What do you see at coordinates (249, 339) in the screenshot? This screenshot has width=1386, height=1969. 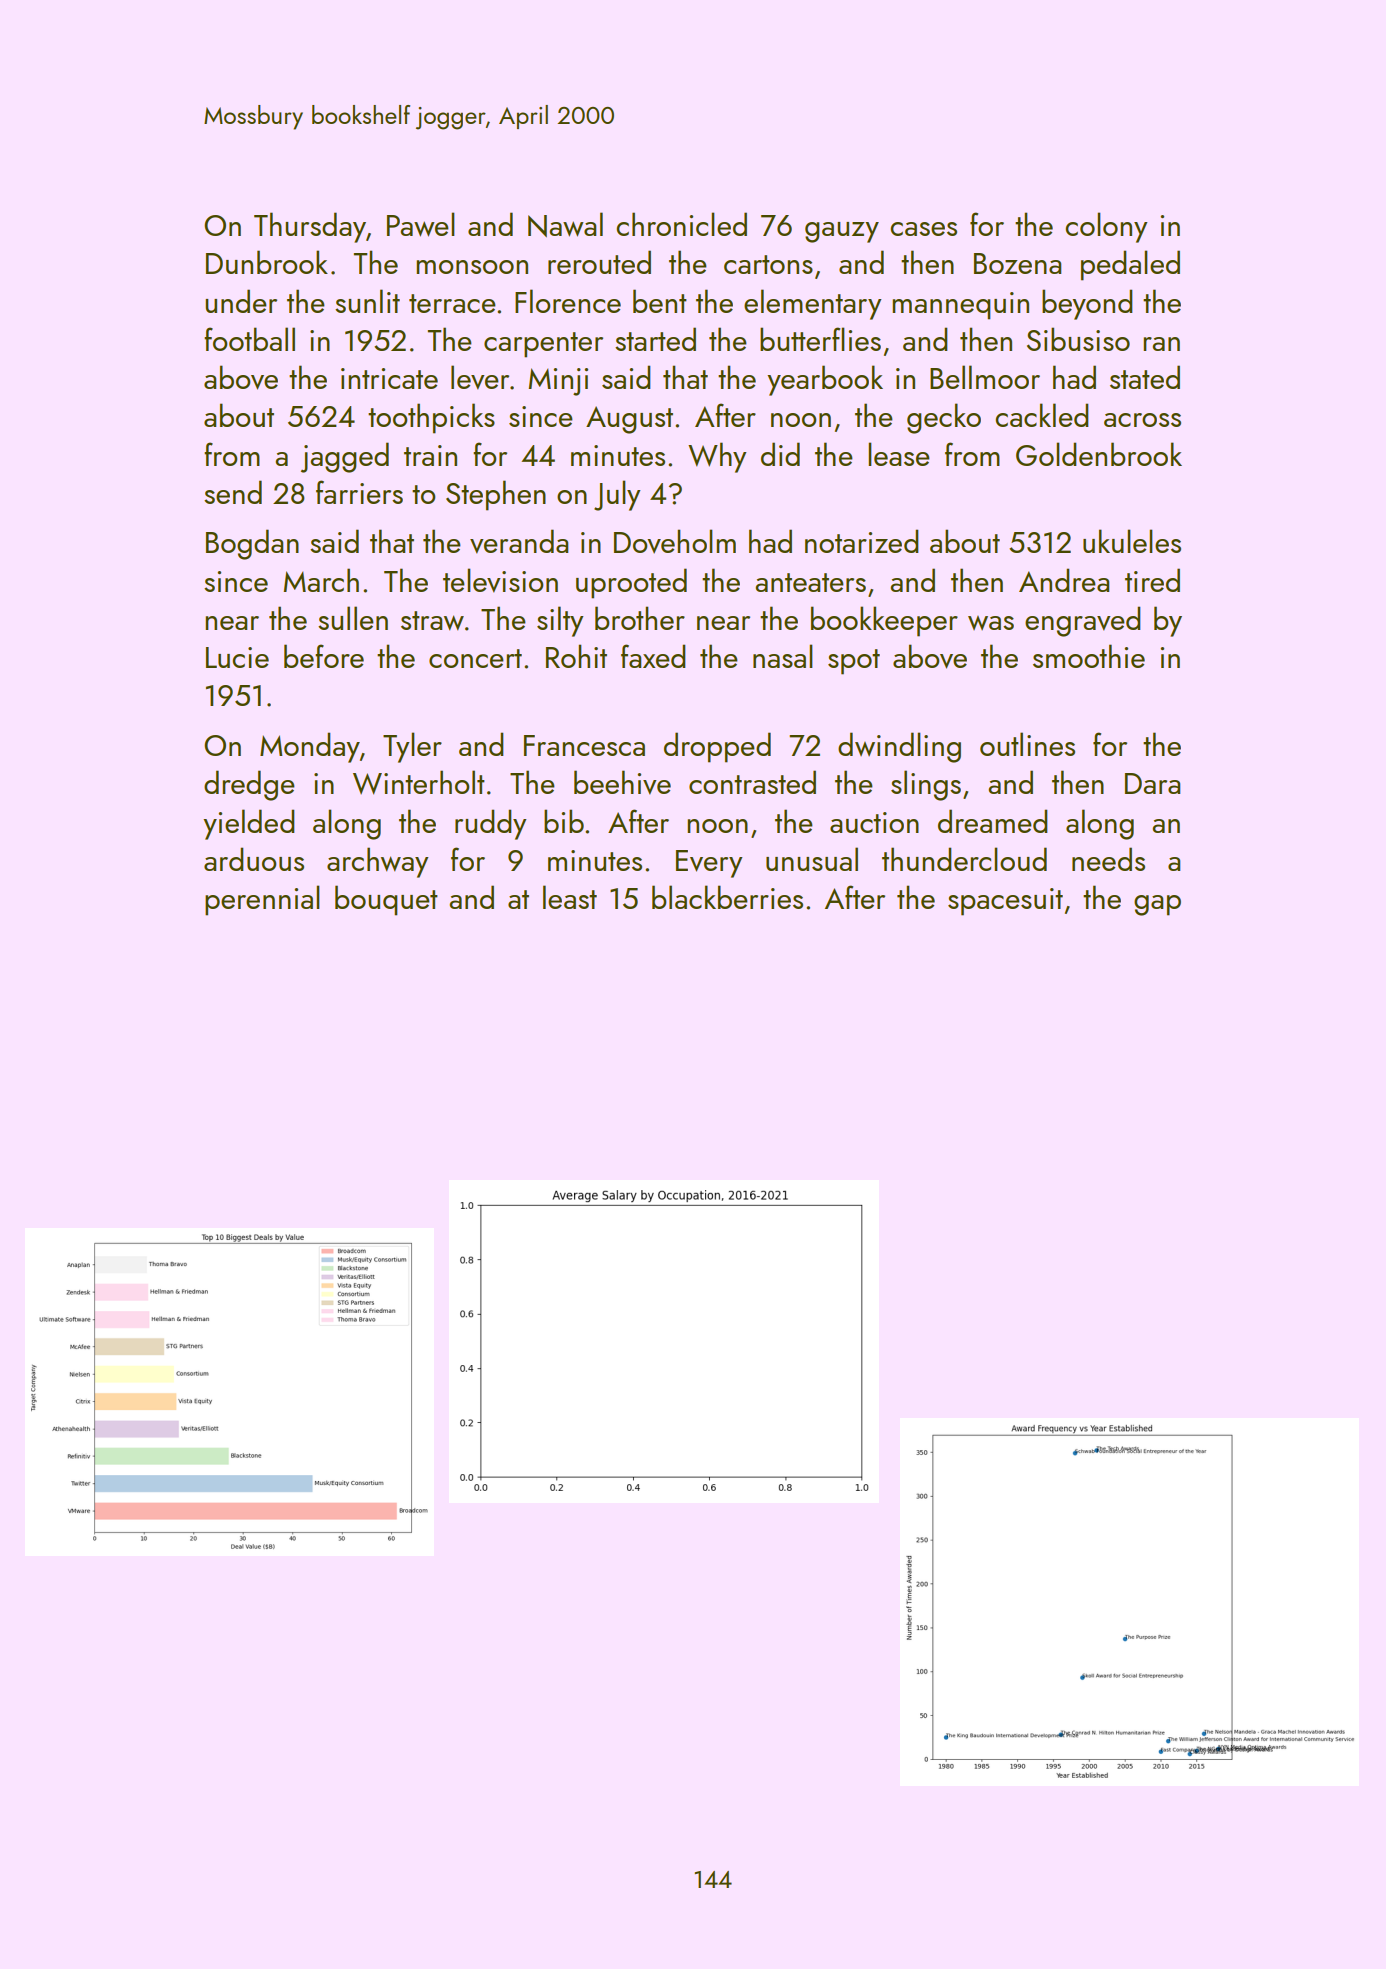 I see `football` at bounding box center [249, 339].
